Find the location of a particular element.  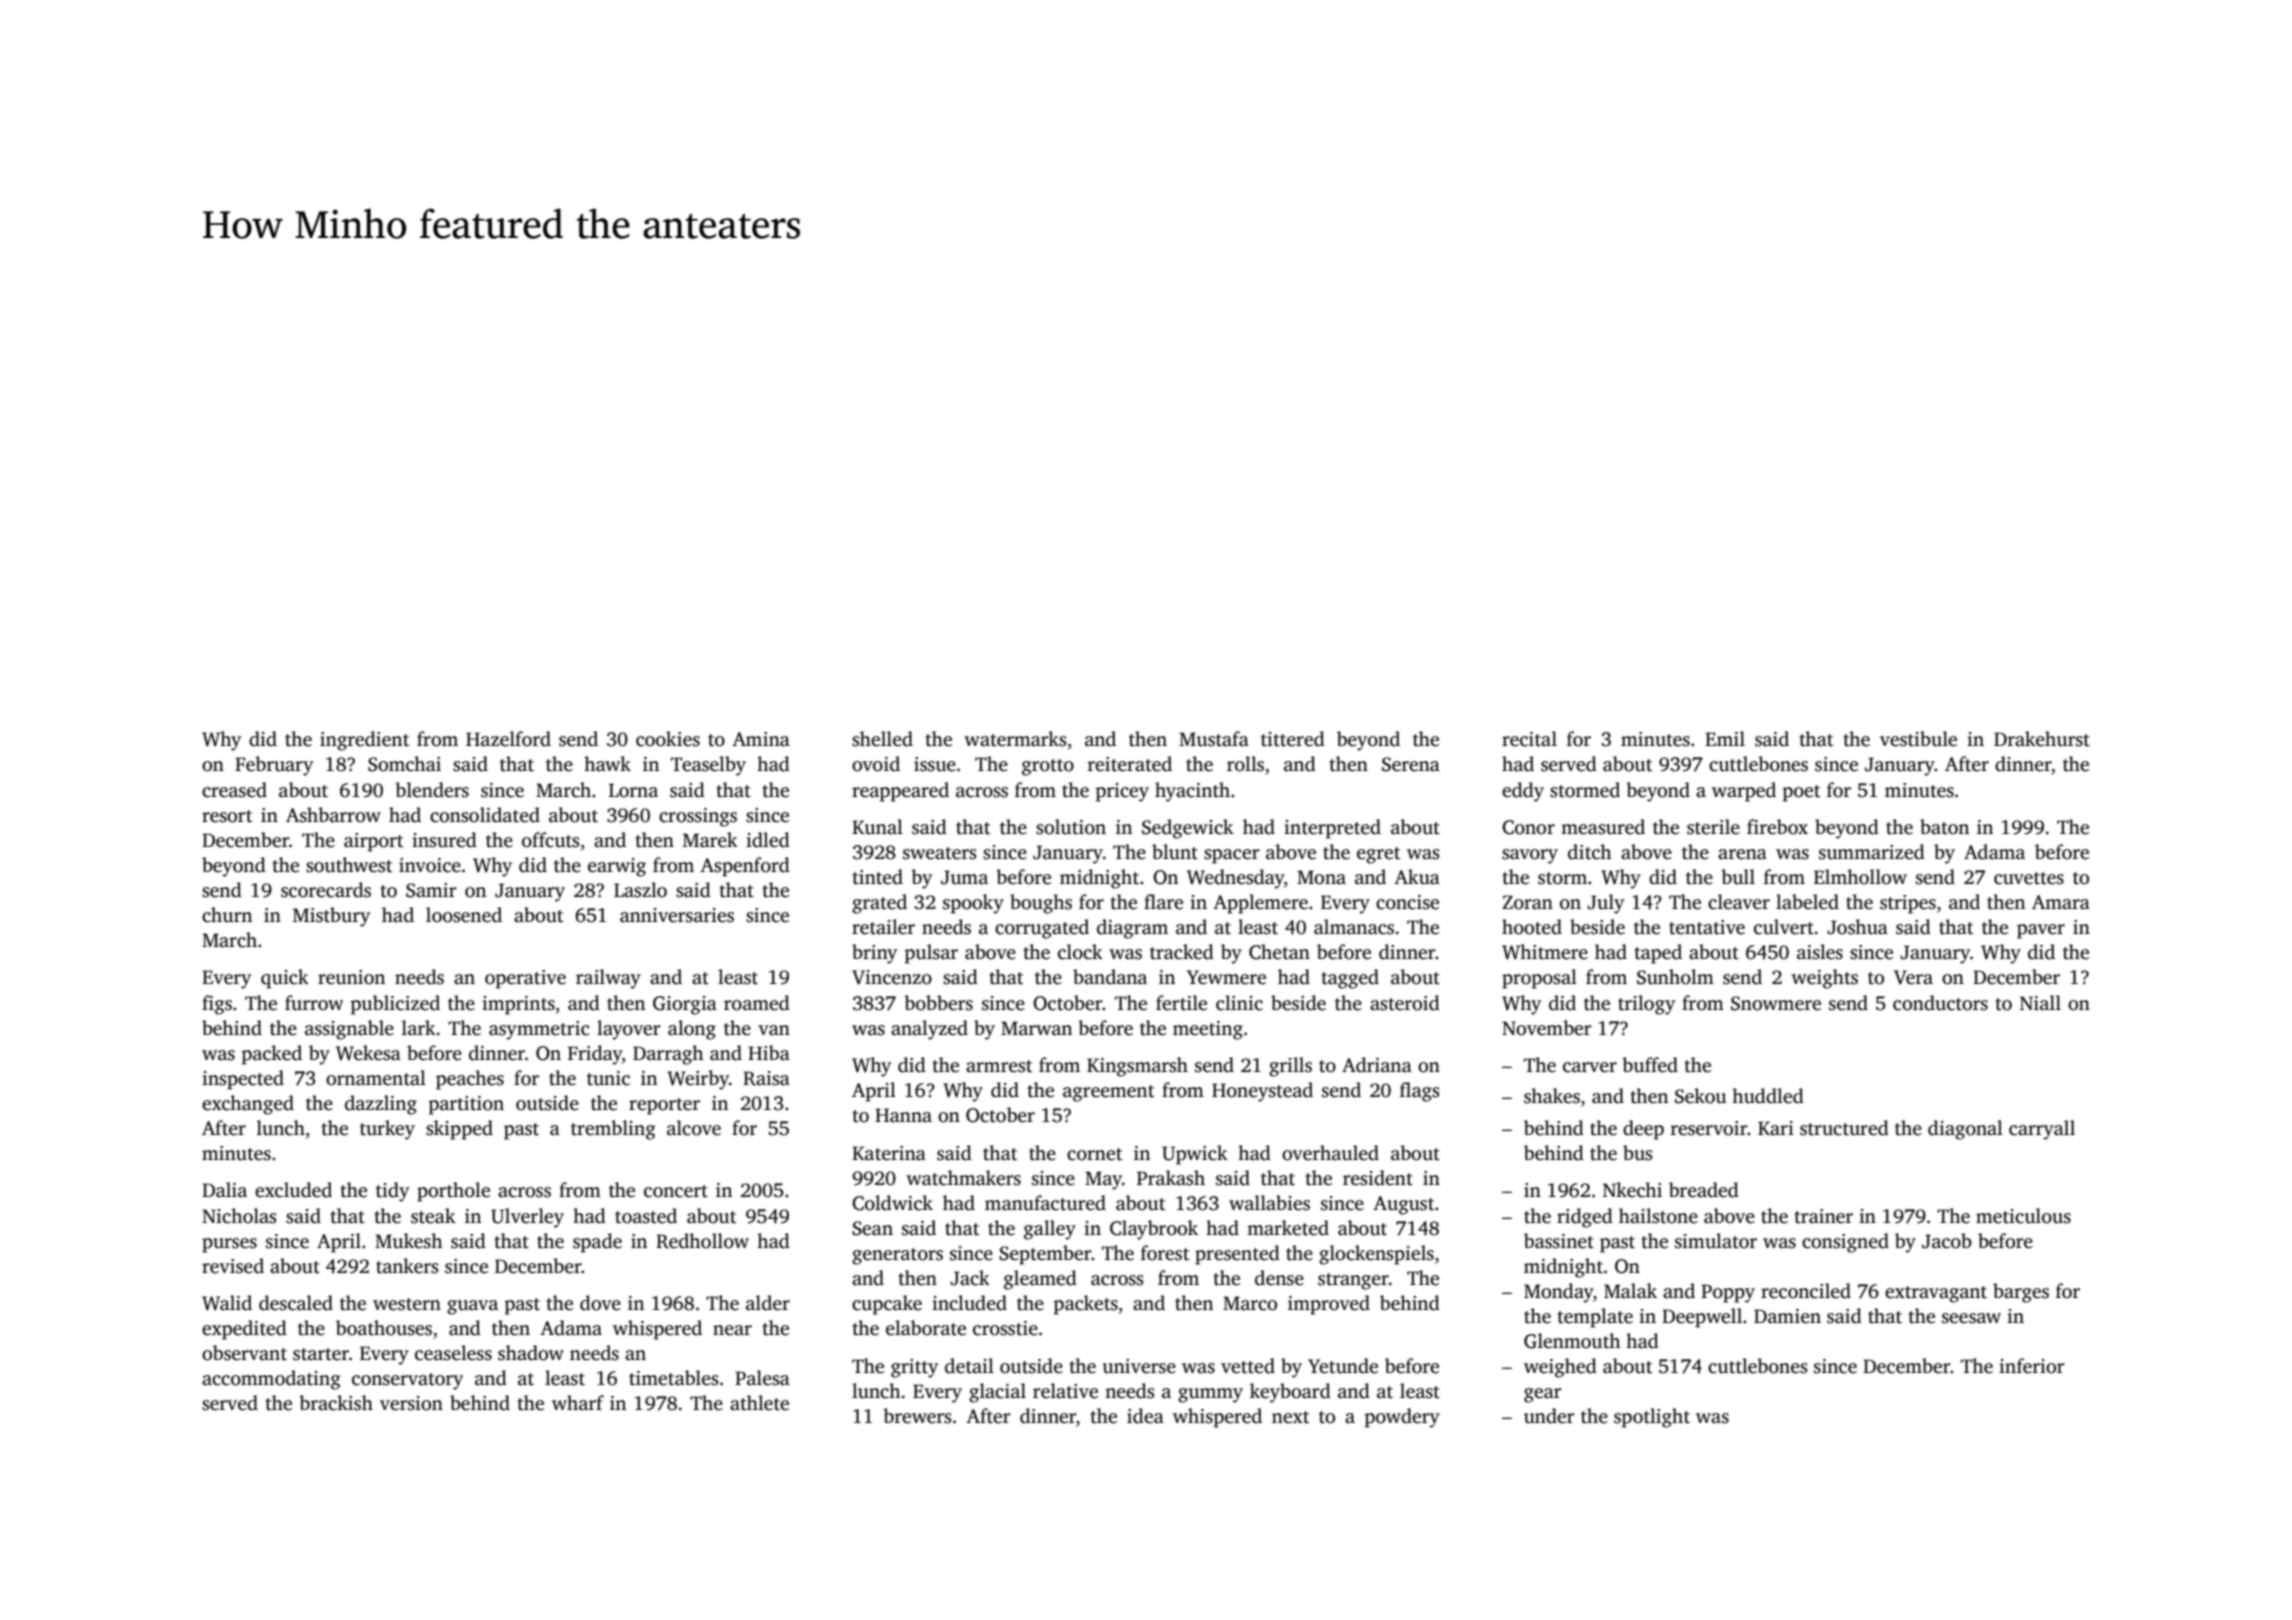

brewers is located at coordinates (917, 1416).
